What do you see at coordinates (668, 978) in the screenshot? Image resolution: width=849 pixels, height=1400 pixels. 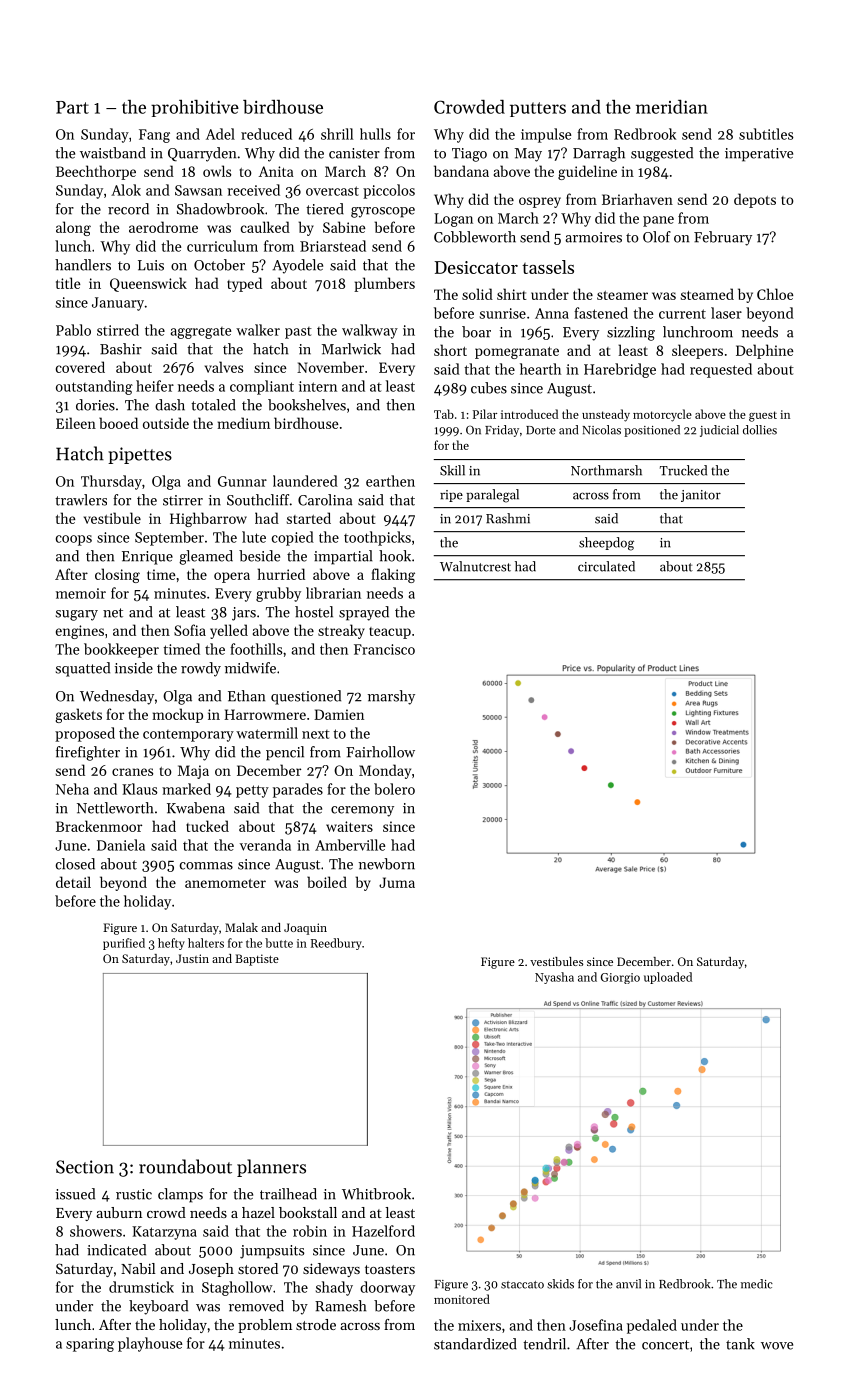 I see `uploaded` at bounding box center [668, 978].
